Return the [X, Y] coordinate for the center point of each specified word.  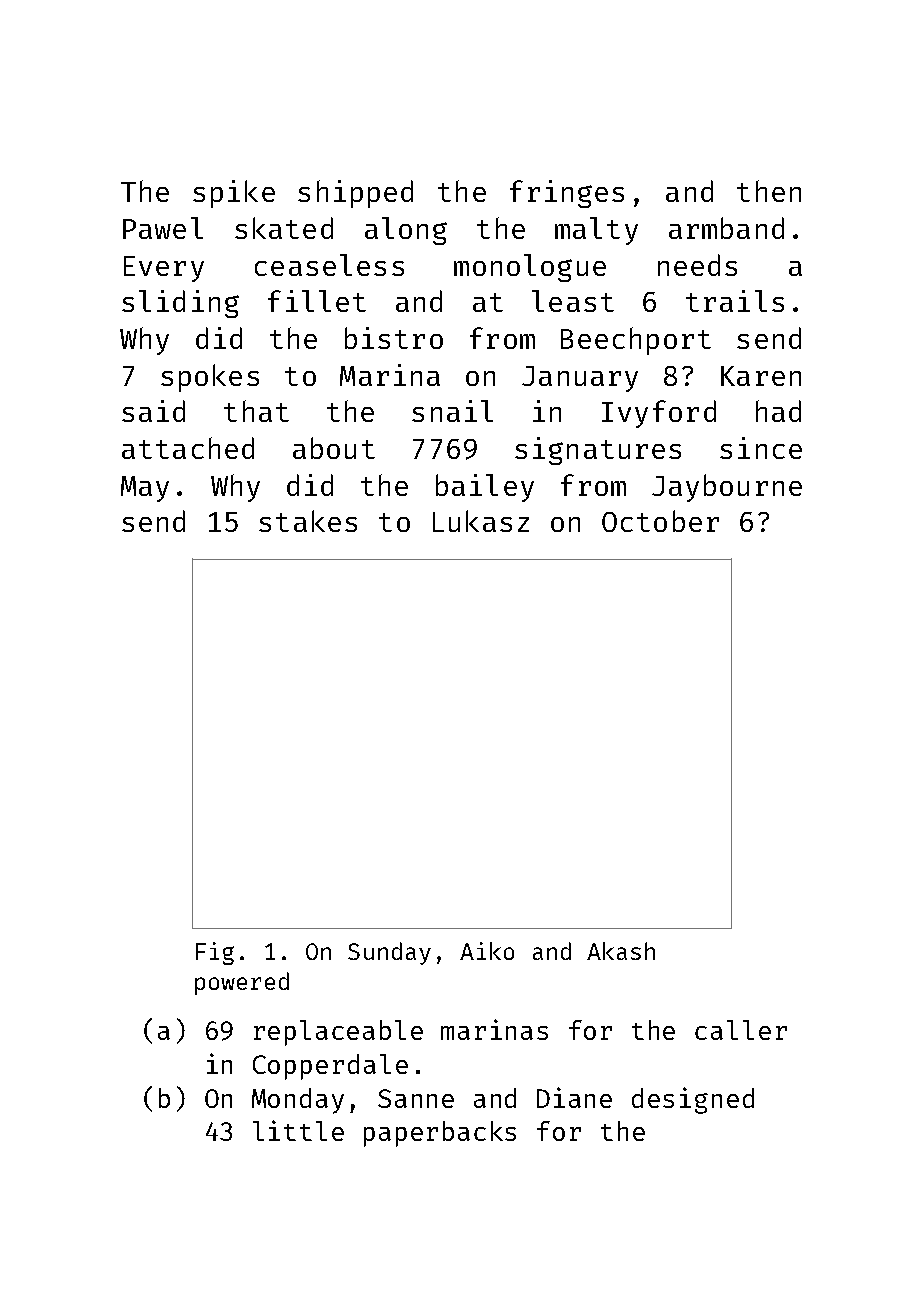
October [660, 521]
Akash [621, 951]
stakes [308, 521]
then [769, 191]
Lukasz [481, 521]
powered [242, 983]
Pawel [163, 228]
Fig [215, 953]
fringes [567, 194]
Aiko [487, 951]
